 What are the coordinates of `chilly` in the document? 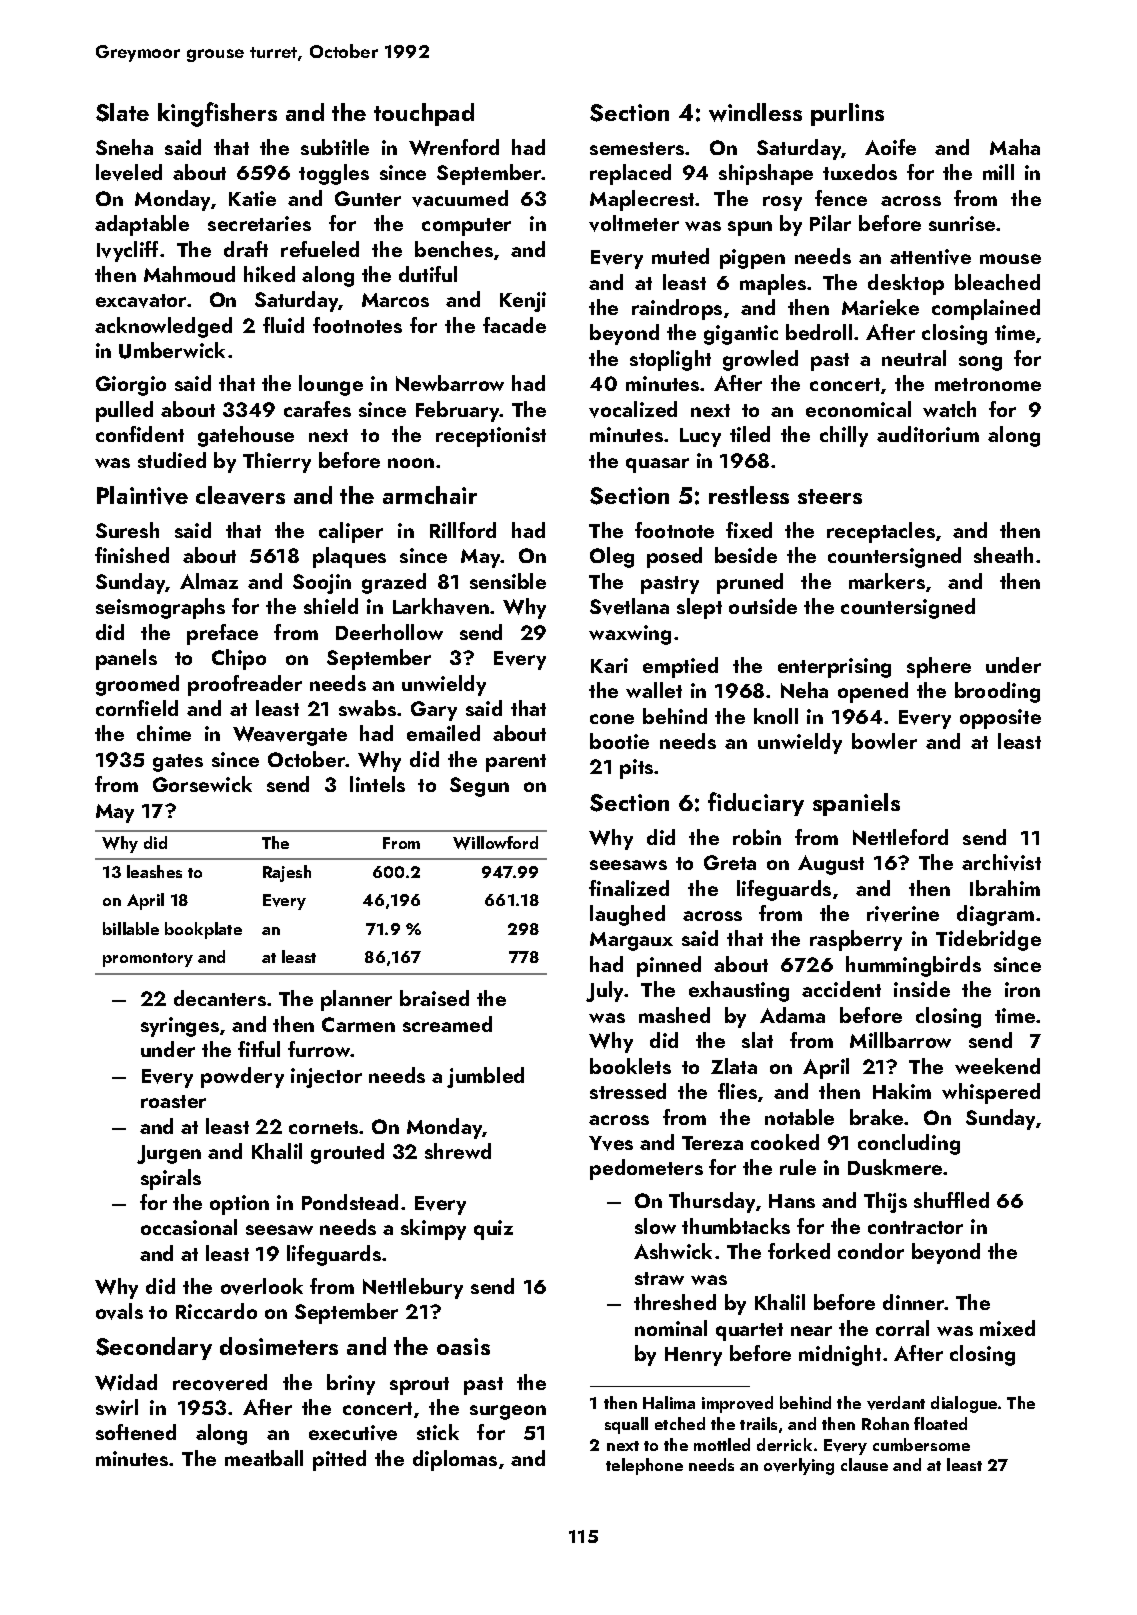 It's located at (844, 436).
